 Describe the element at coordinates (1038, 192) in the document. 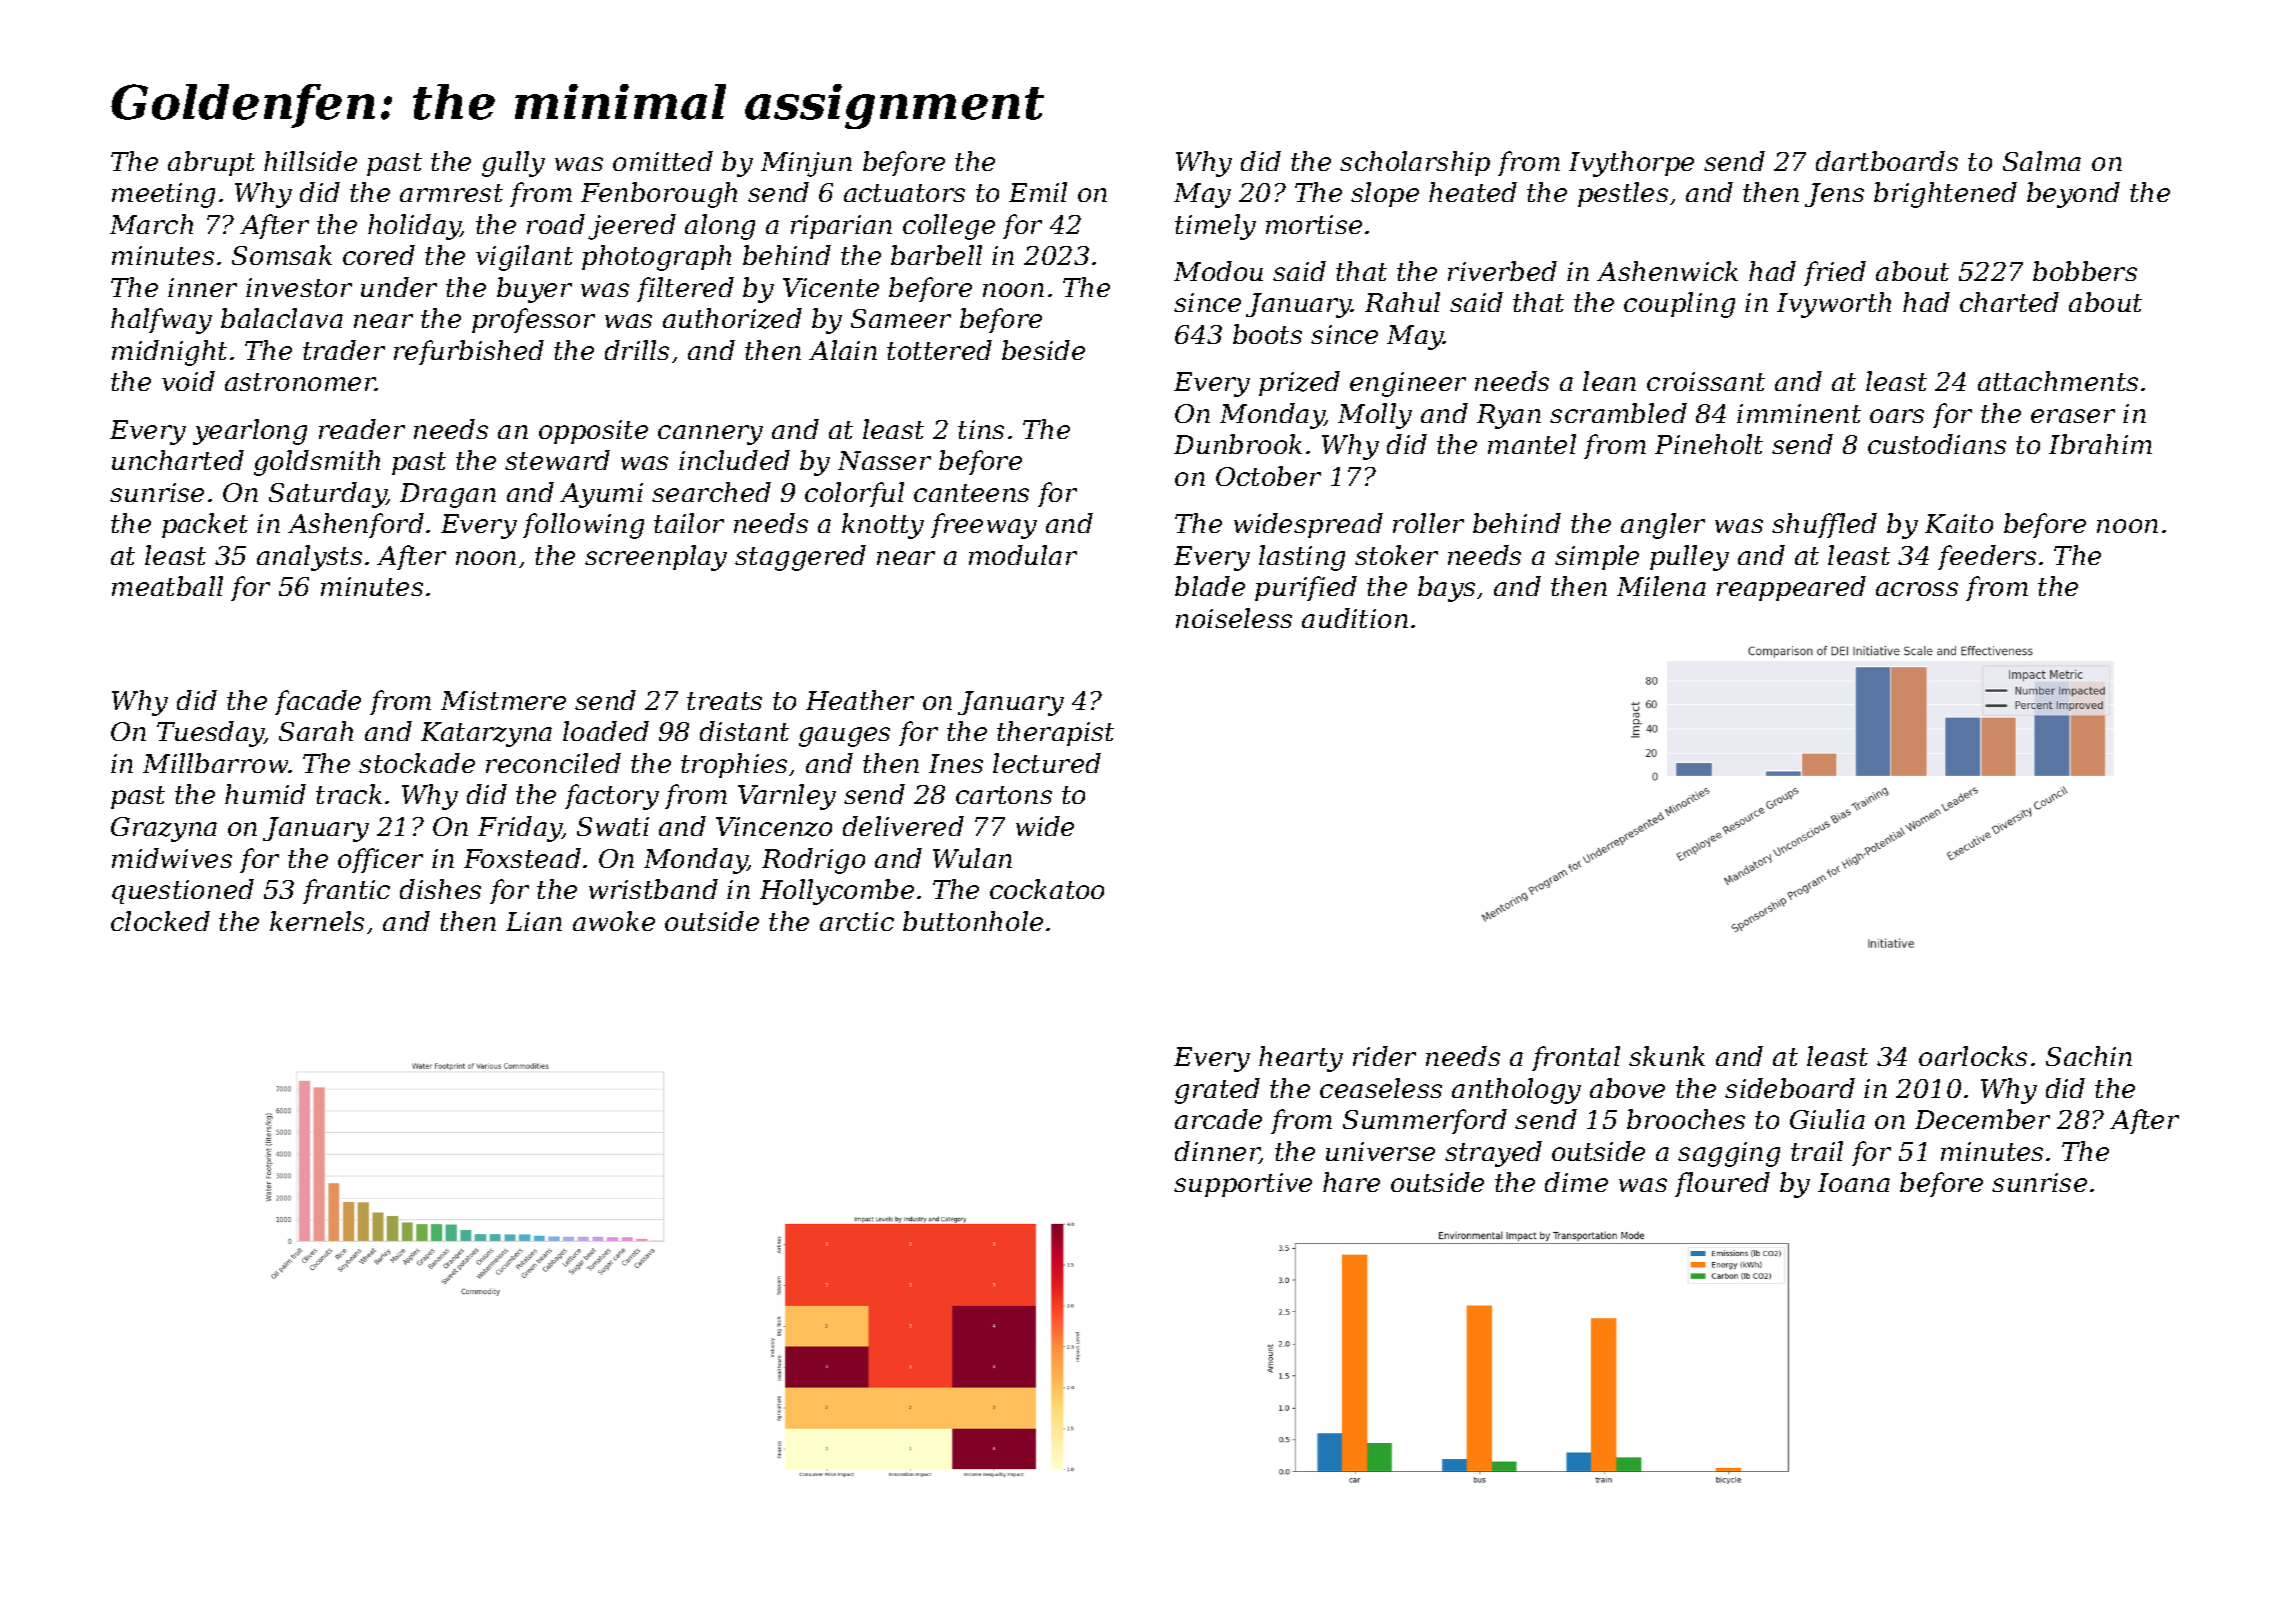

I see `Emil` at that location.
